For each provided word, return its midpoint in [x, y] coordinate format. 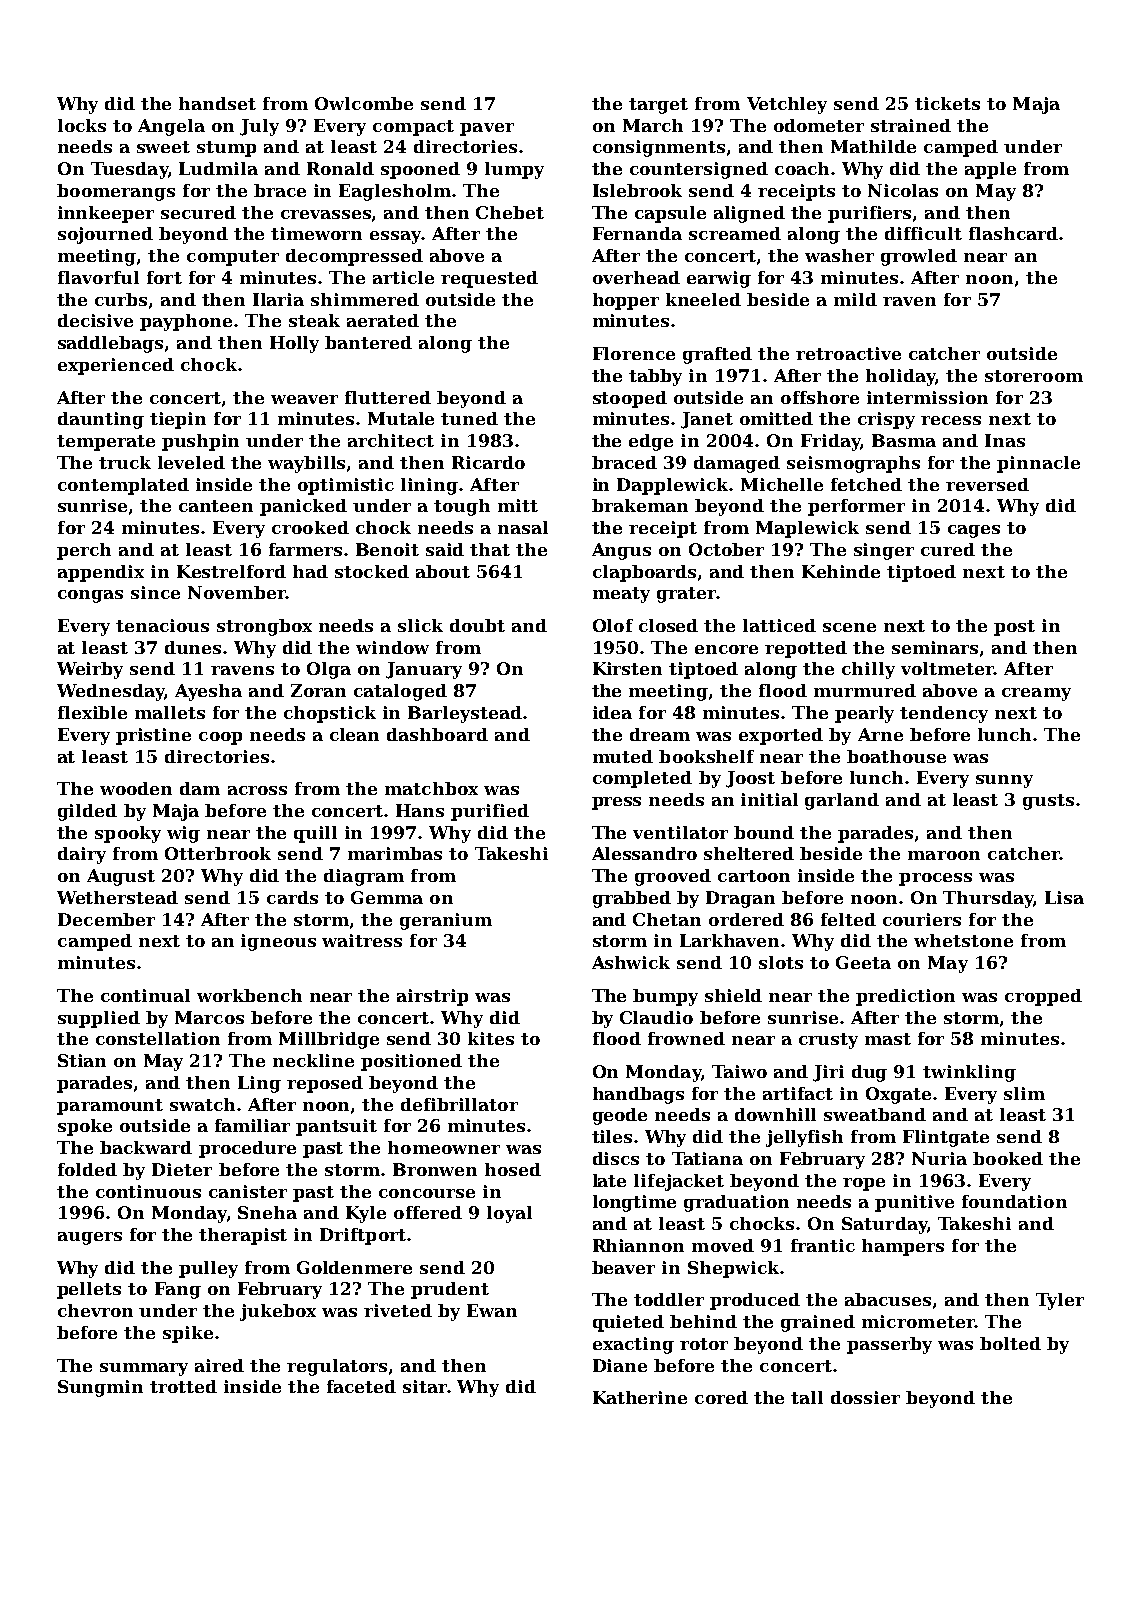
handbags [638, 1095]
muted [623, 756]
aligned [749, 214]
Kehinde [841, 571]
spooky [128, 834]
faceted [361, 1386]
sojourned [105, 235]
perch [84, 551]
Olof [613, 625]
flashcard [1013, 233]
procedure [247, 1149]
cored [721, 1397]
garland [842, 801]
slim [1024, 1093]
